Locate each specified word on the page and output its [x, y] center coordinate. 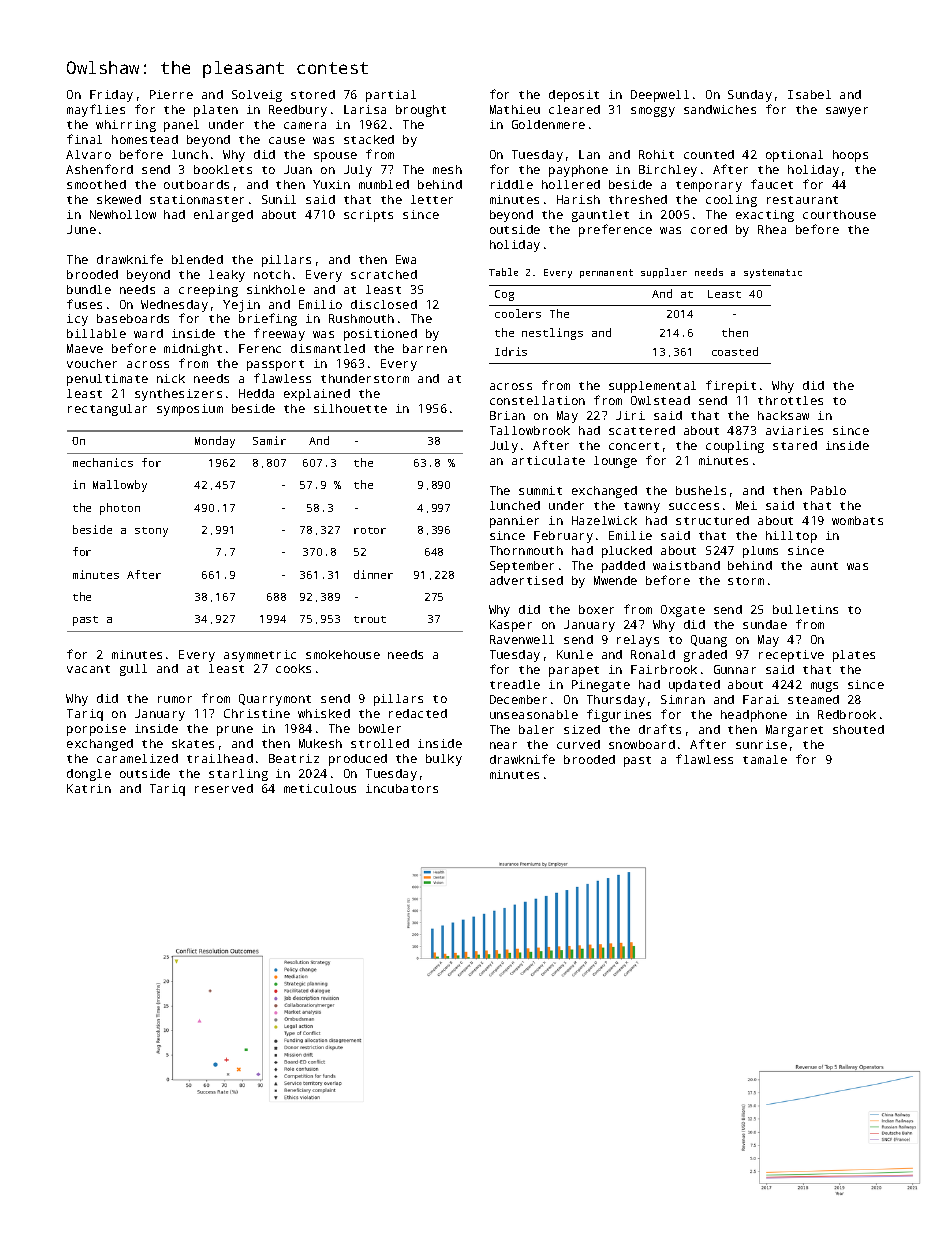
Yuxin [331, 184]
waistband [686, 565]
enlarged [223, 216]
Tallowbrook [530, 430]
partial [391, 96]
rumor [175, 699]
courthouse [839, 214]
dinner [373, 574]
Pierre [171, 94]
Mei [746, 505]
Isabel [809, 94]
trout [370, 619]
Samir [269, 440]
